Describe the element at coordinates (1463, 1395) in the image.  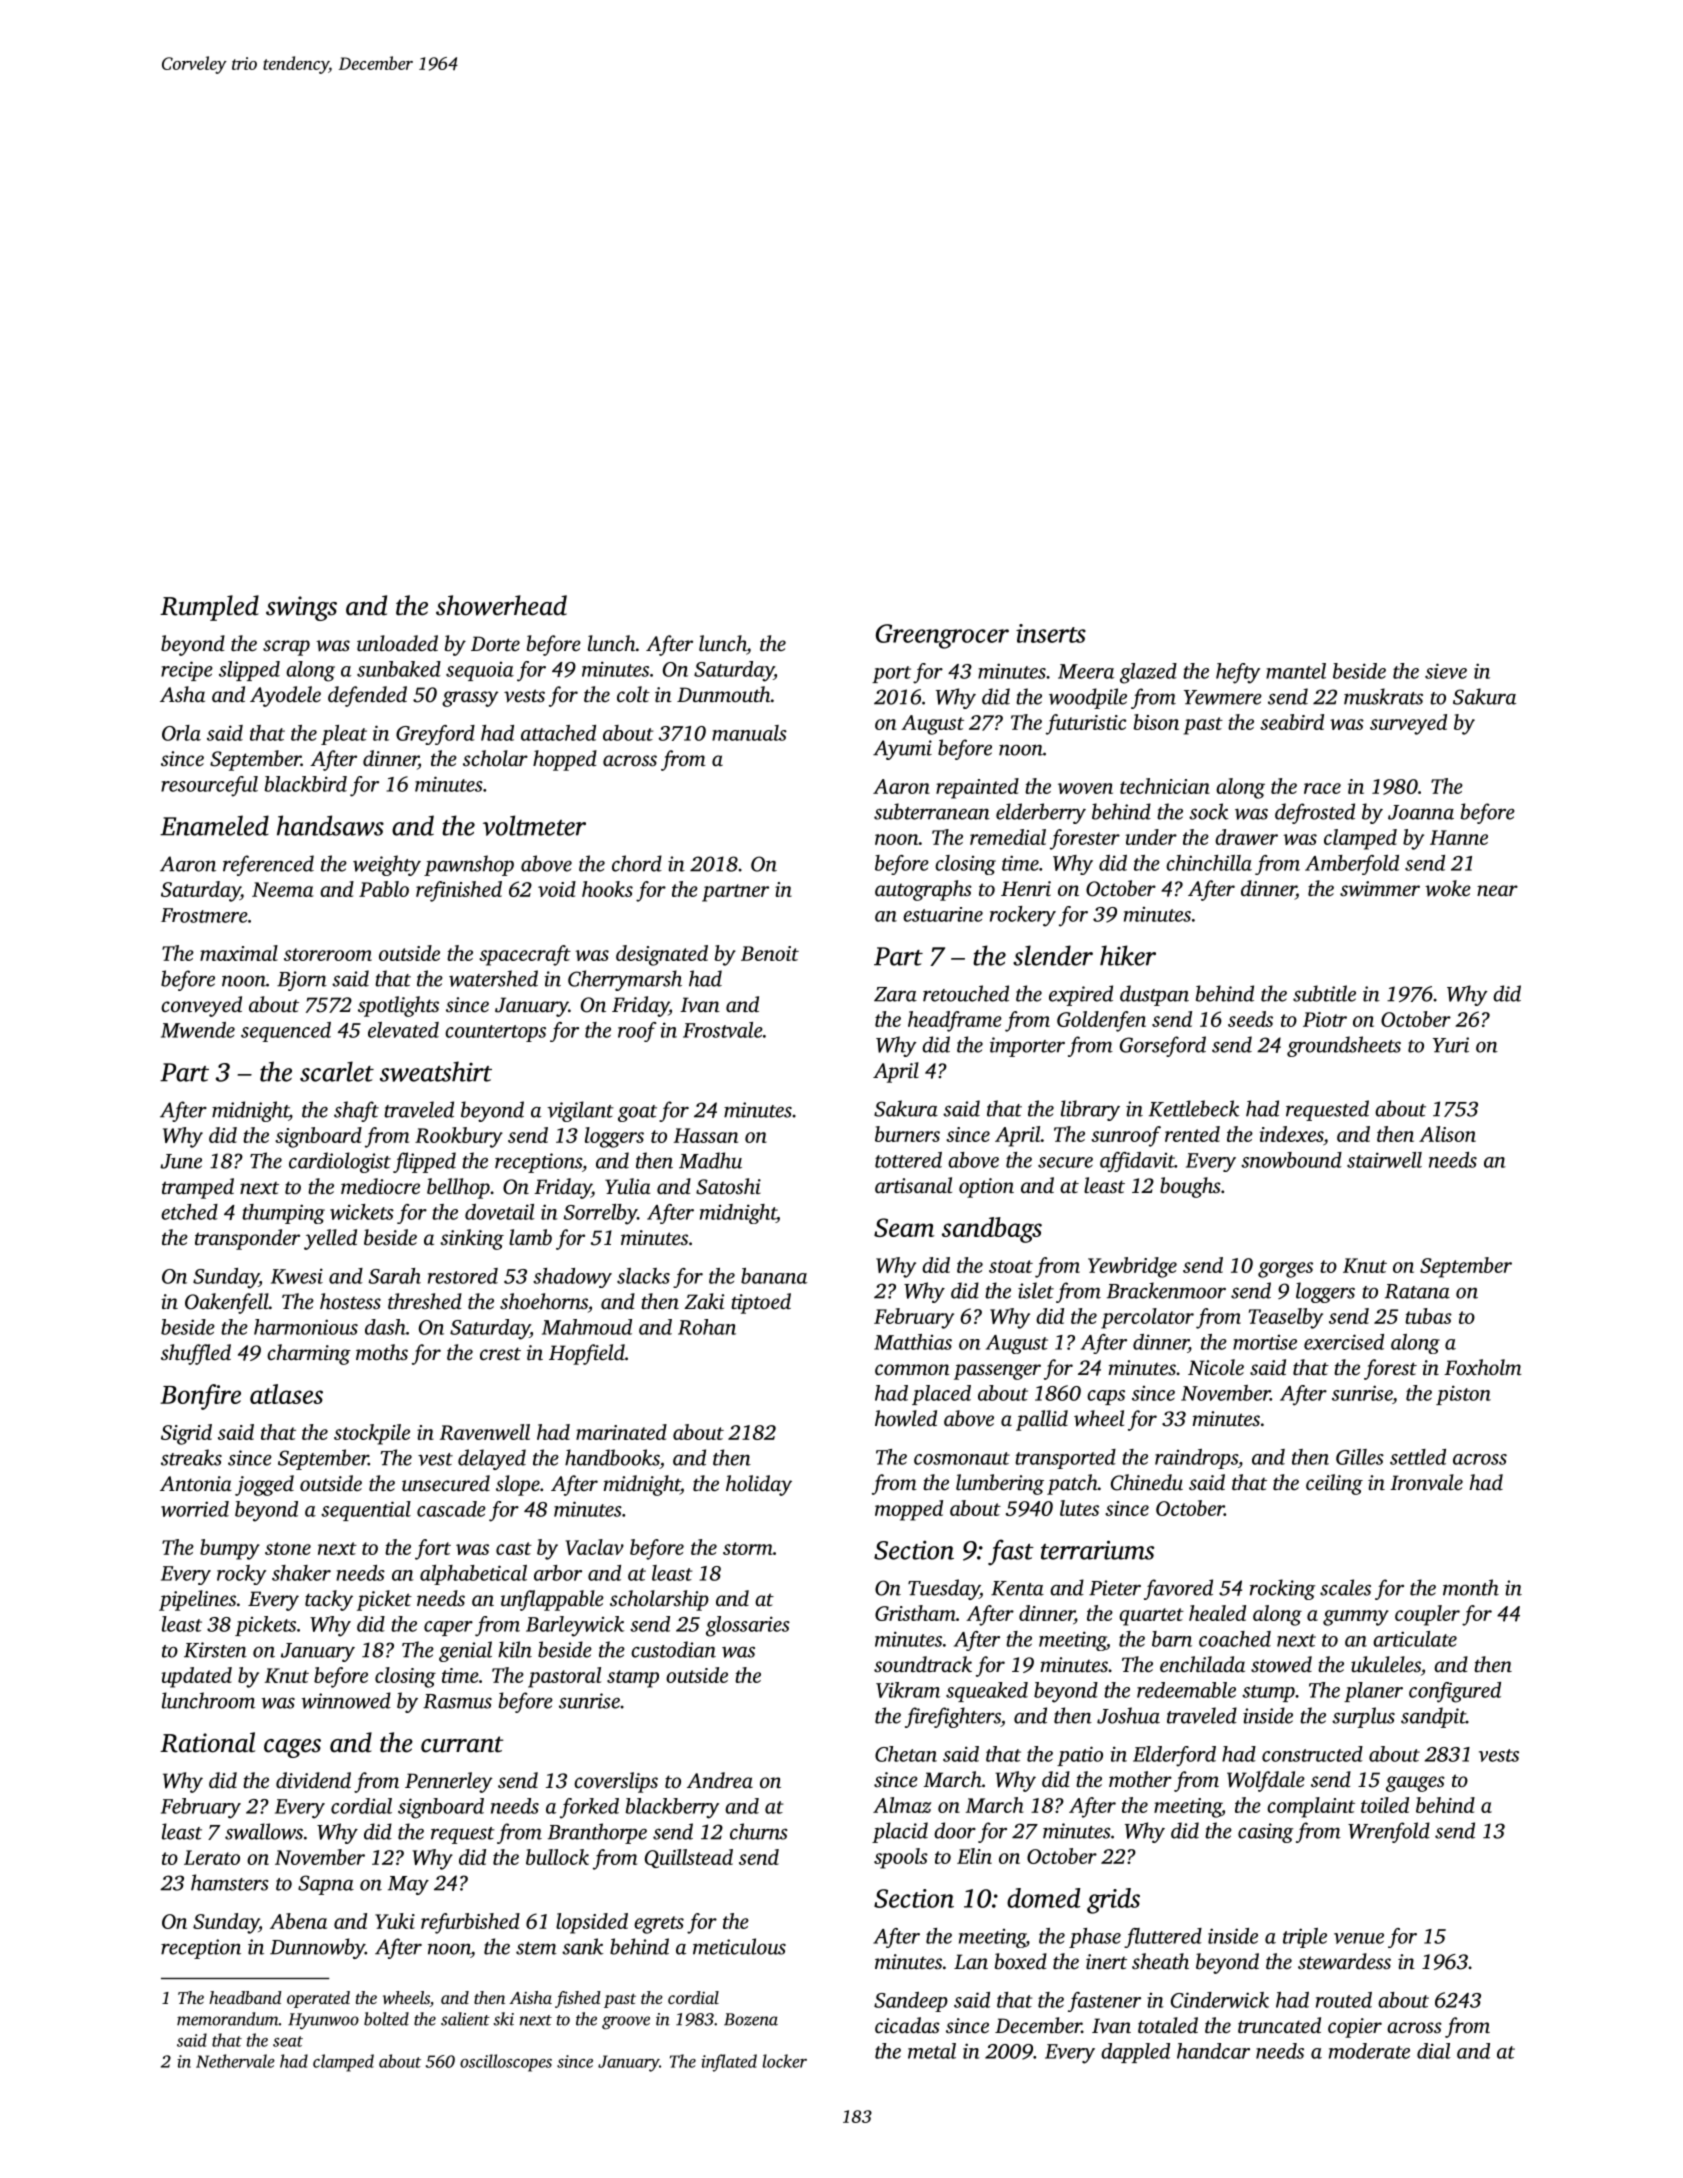
I see `piston` at that location.
